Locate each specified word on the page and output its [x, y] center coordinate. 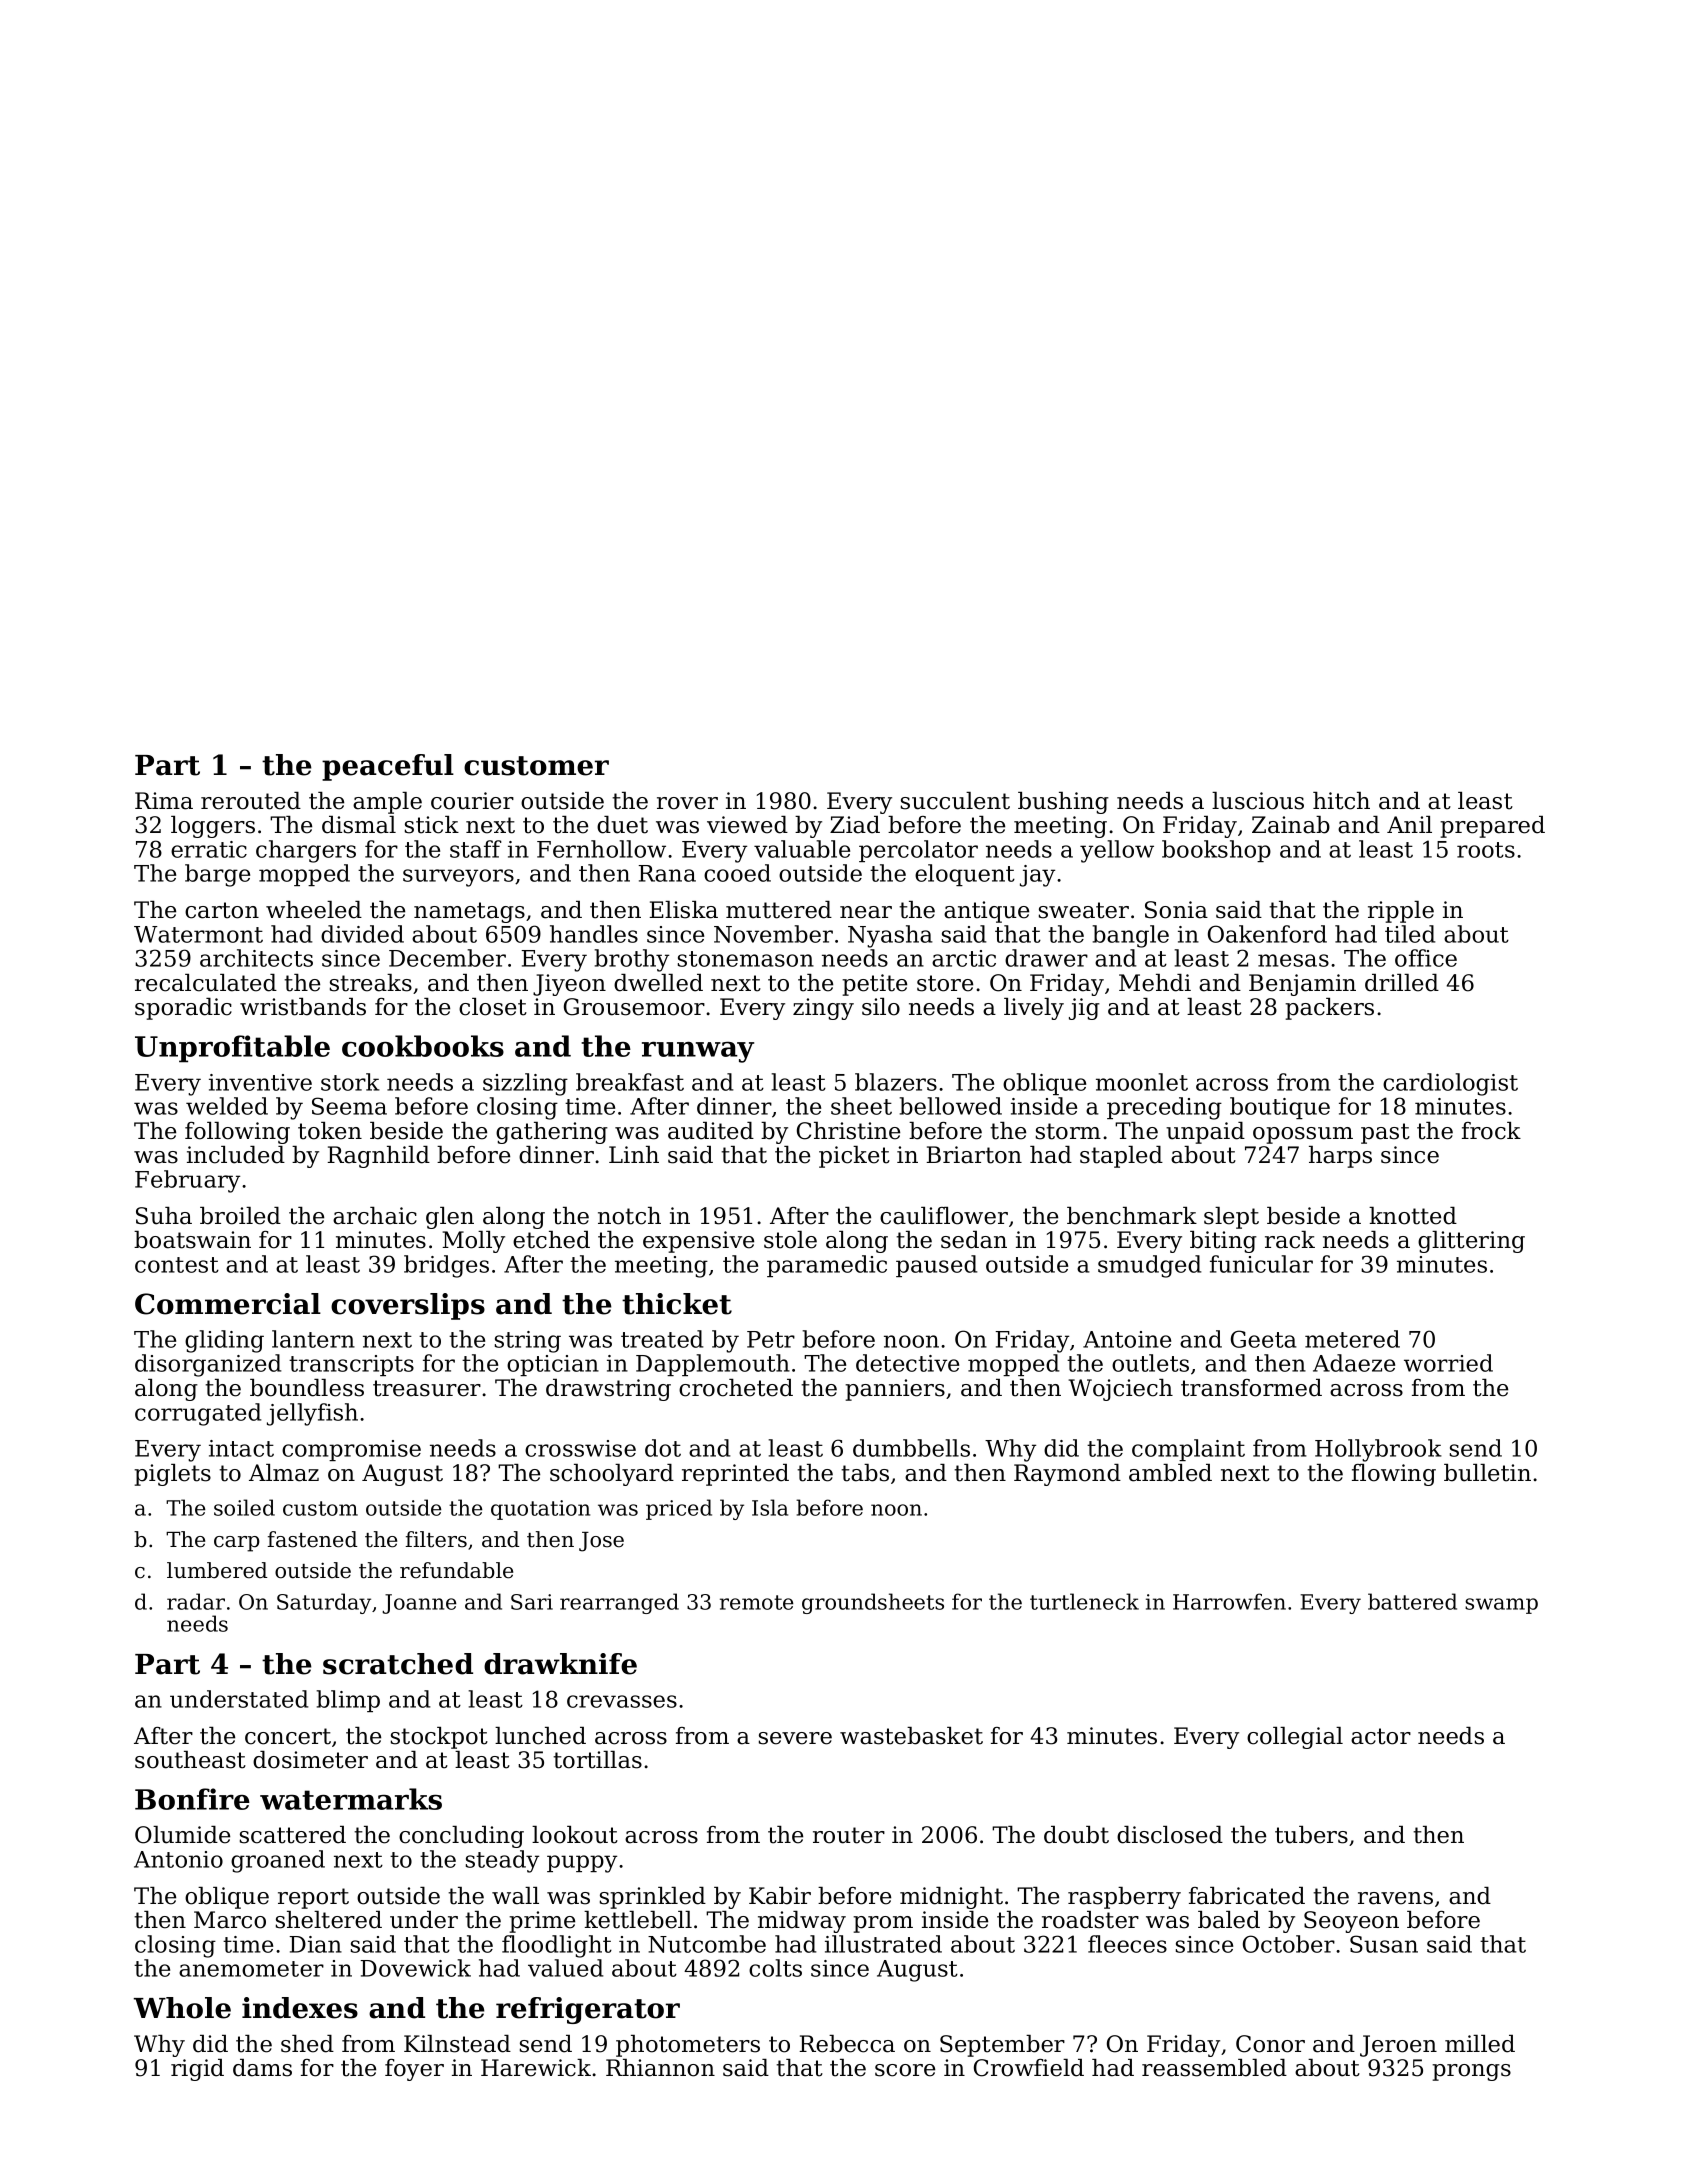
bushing [1063, 803]
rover [687, 803]
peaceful [388, 767]
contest [177, 1265]
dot [663, 1448]
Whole [182, 2008]
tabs [865, 1473]
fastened [312, 1539]
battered [1412, 1601]
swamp [1501, 1606]
